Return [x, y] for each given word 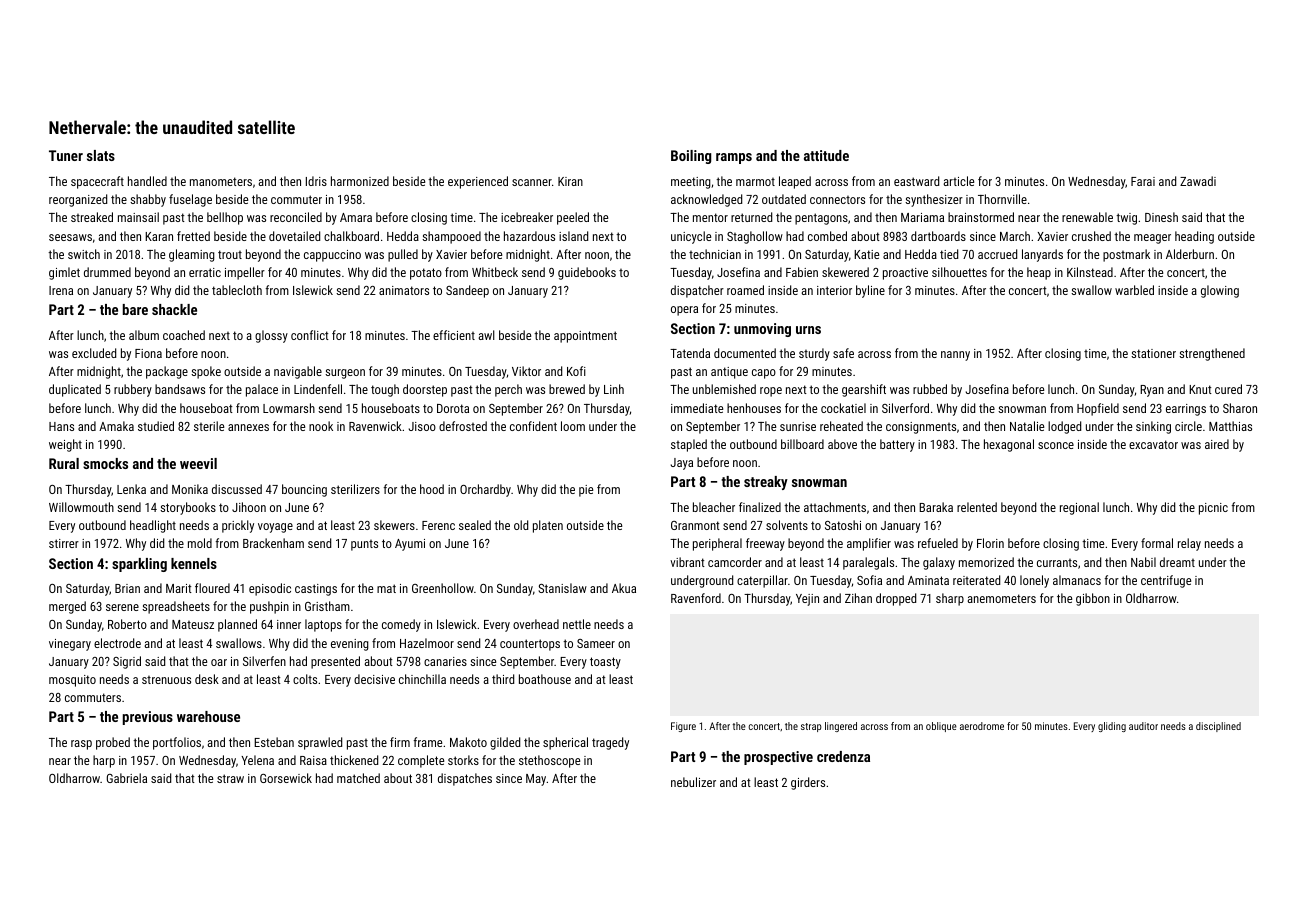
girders [808, 783]
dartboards [938, 236]
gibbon [1093, 599]
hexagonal [1009, 445]
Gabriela [127, 778]
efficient [454, 335]
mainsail [138, 217]
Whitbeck [495, 272]
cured [1228, 389]
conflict [310, 335]
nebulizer [693, 782]
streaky [766, 483]
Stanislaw [562, 588]
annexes [248, 427]
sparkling [139, 565]
